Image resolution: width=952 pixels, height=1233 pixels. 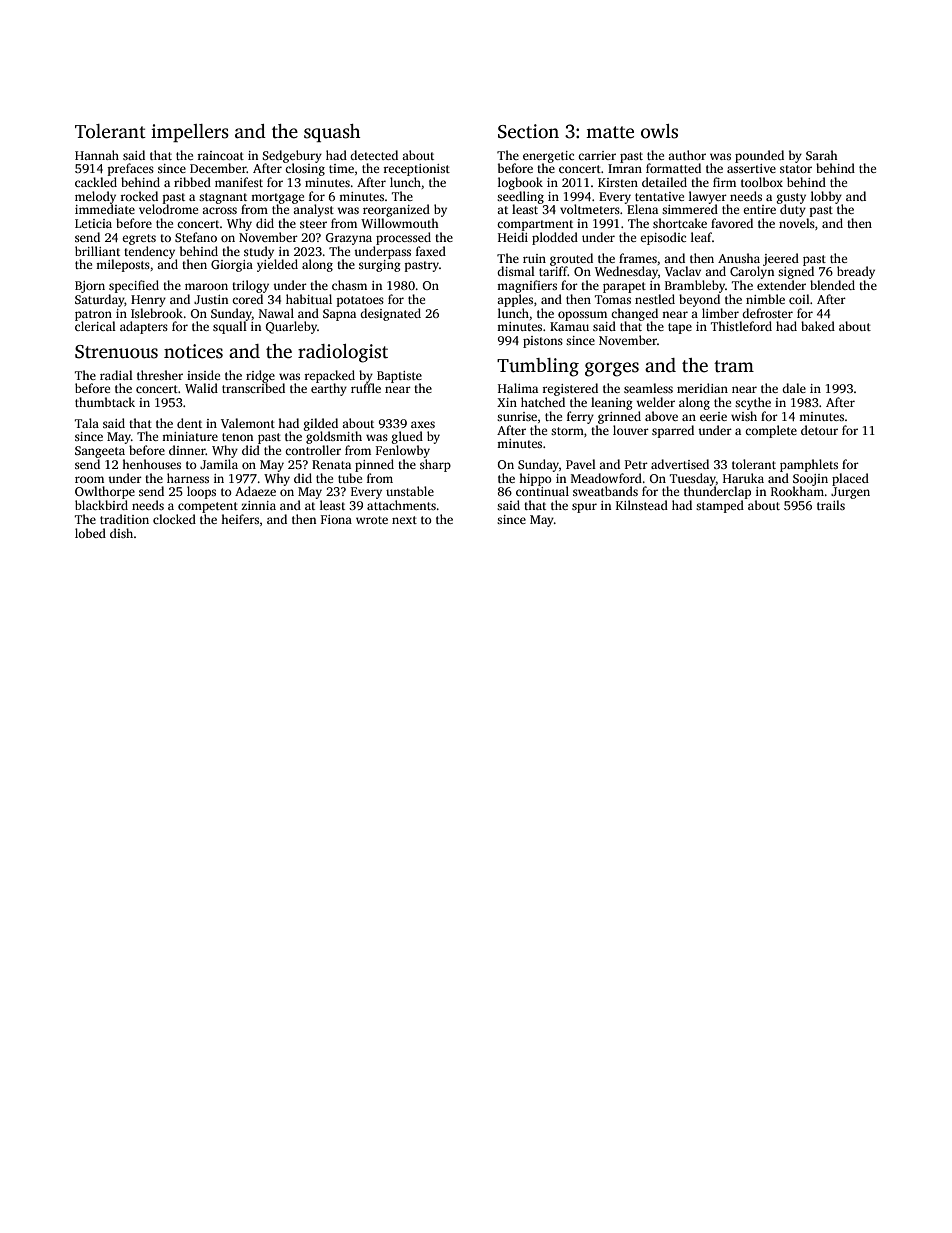 I want to click on Islebrook, so click(x=157, y=313).
